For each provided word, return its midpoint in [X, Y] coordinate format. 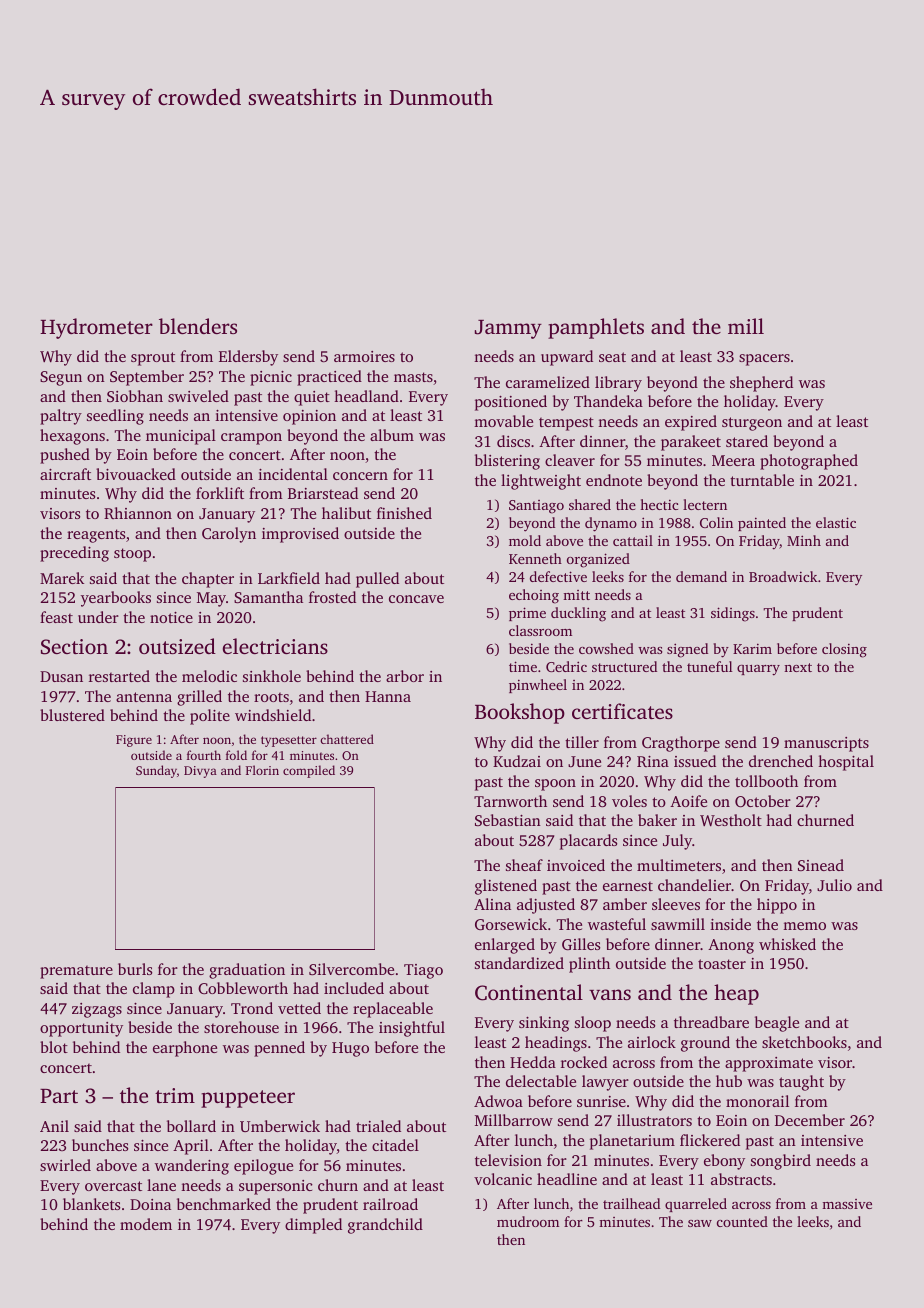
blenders [198, 326]
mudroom [528, 1221]
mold [525, 540]
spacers [764, 360]
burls [135, 969]
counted [742, 1221]
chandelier [694, 885]
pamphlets [596, 328]
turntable [762, 480]
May [211, 599]
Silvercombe [351, 969]
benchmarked [224, 1204]
